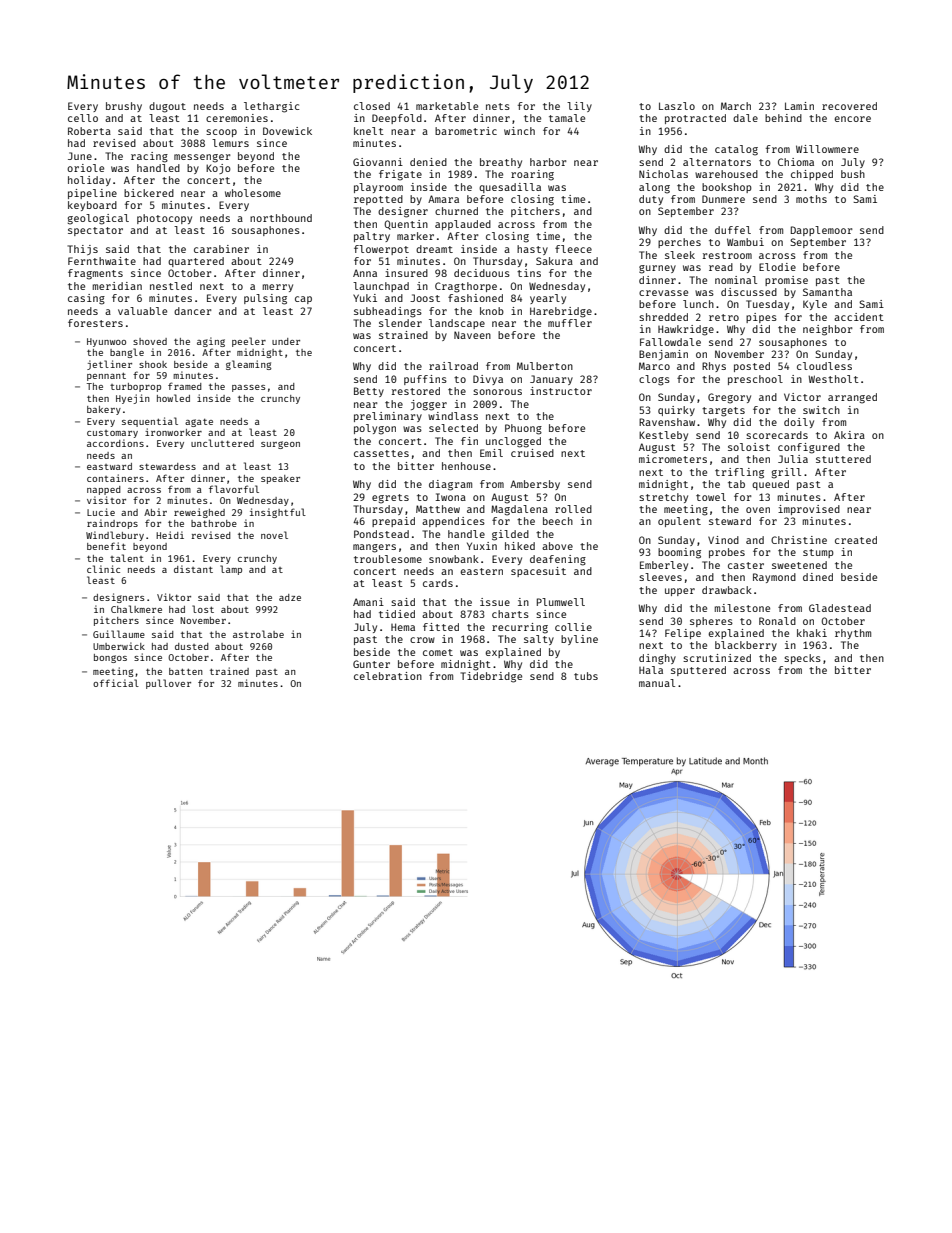  What do you see at coordinates (231, 570) in the image?
I see `lamp` at bounding box center [231, 570].
